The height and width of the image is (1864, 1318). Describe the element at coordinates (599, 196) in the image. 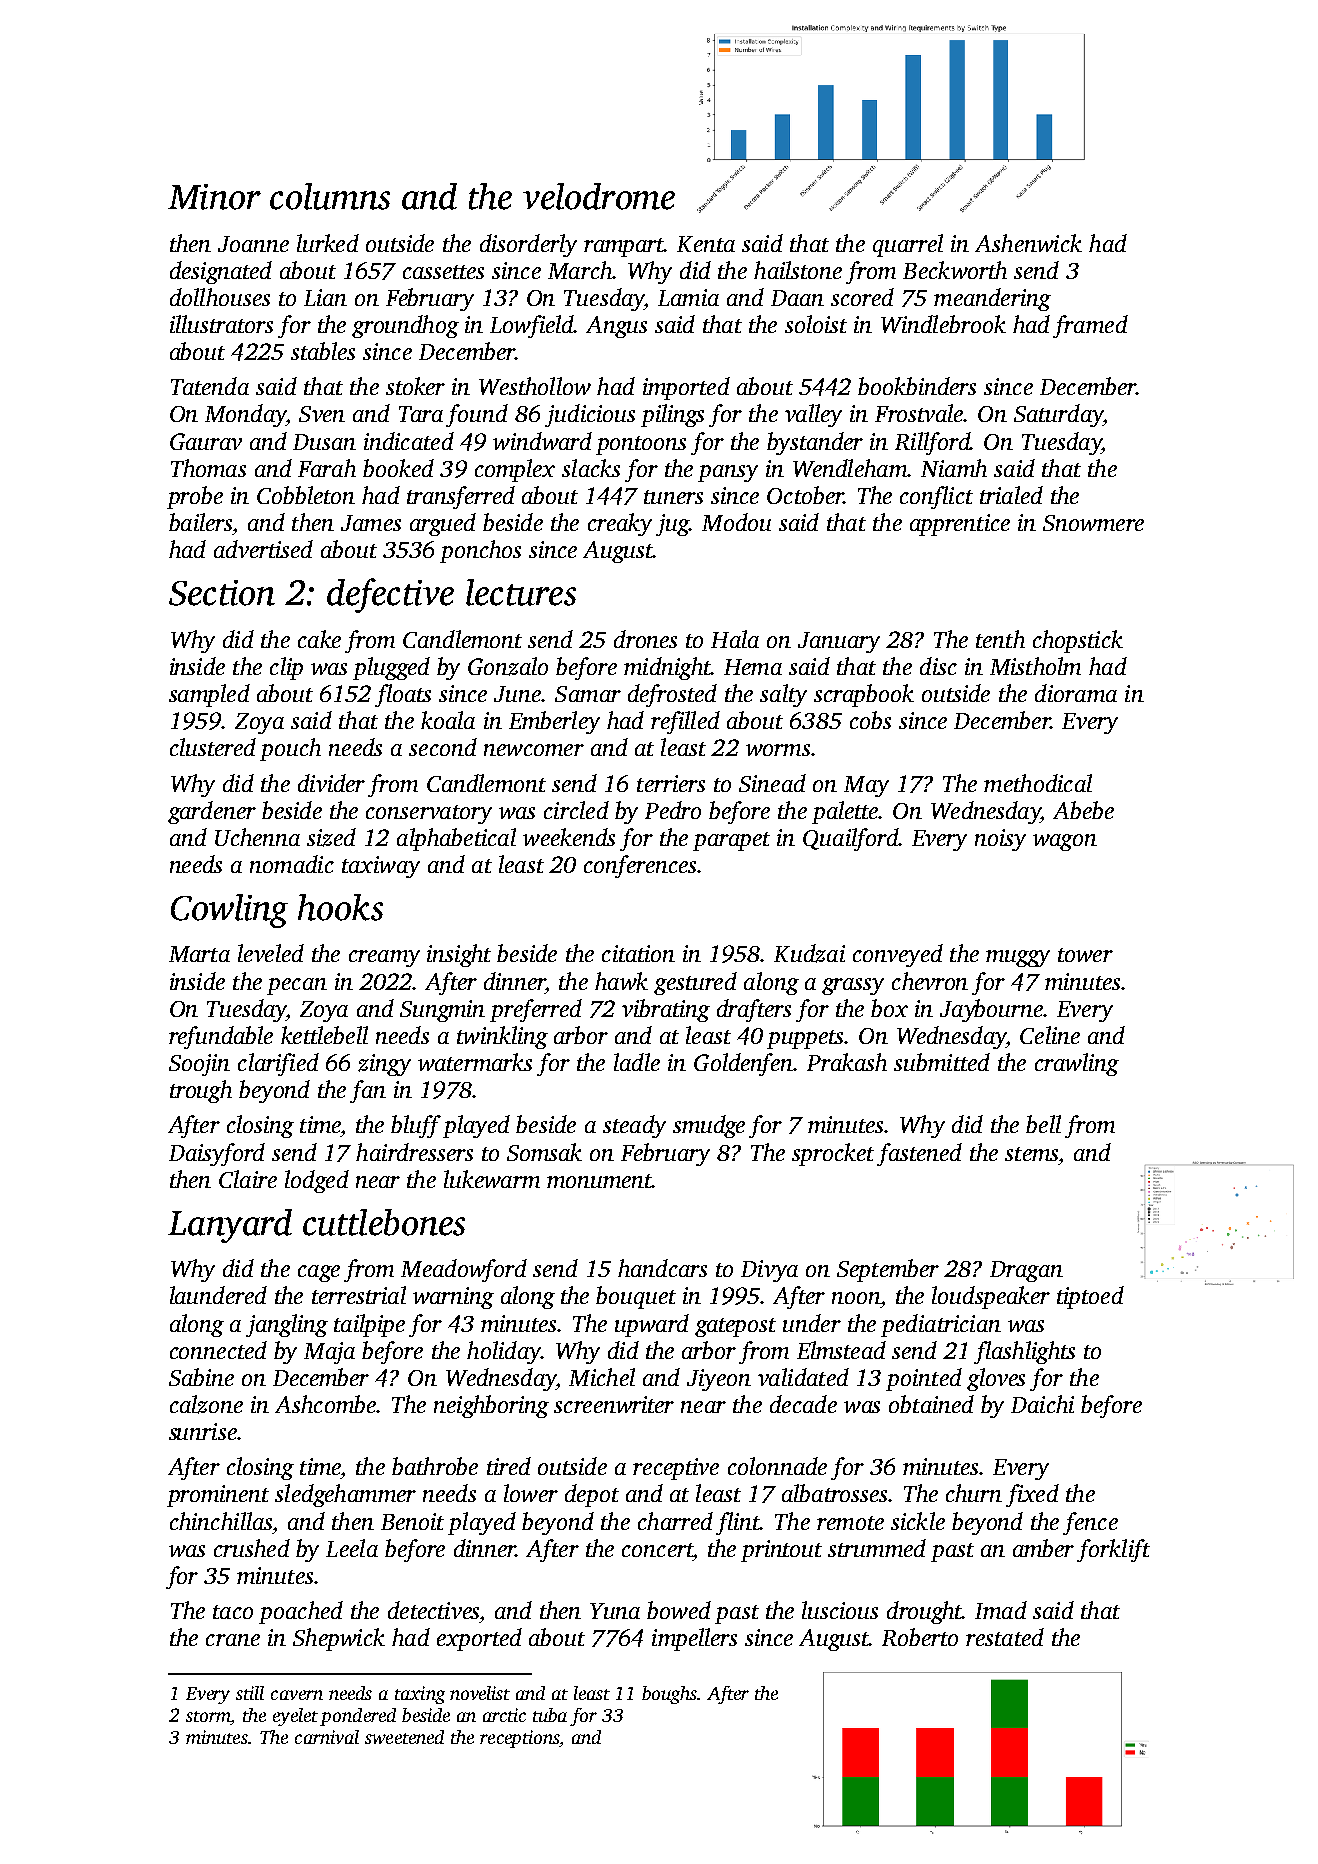

I see `velodrome` at that location.
